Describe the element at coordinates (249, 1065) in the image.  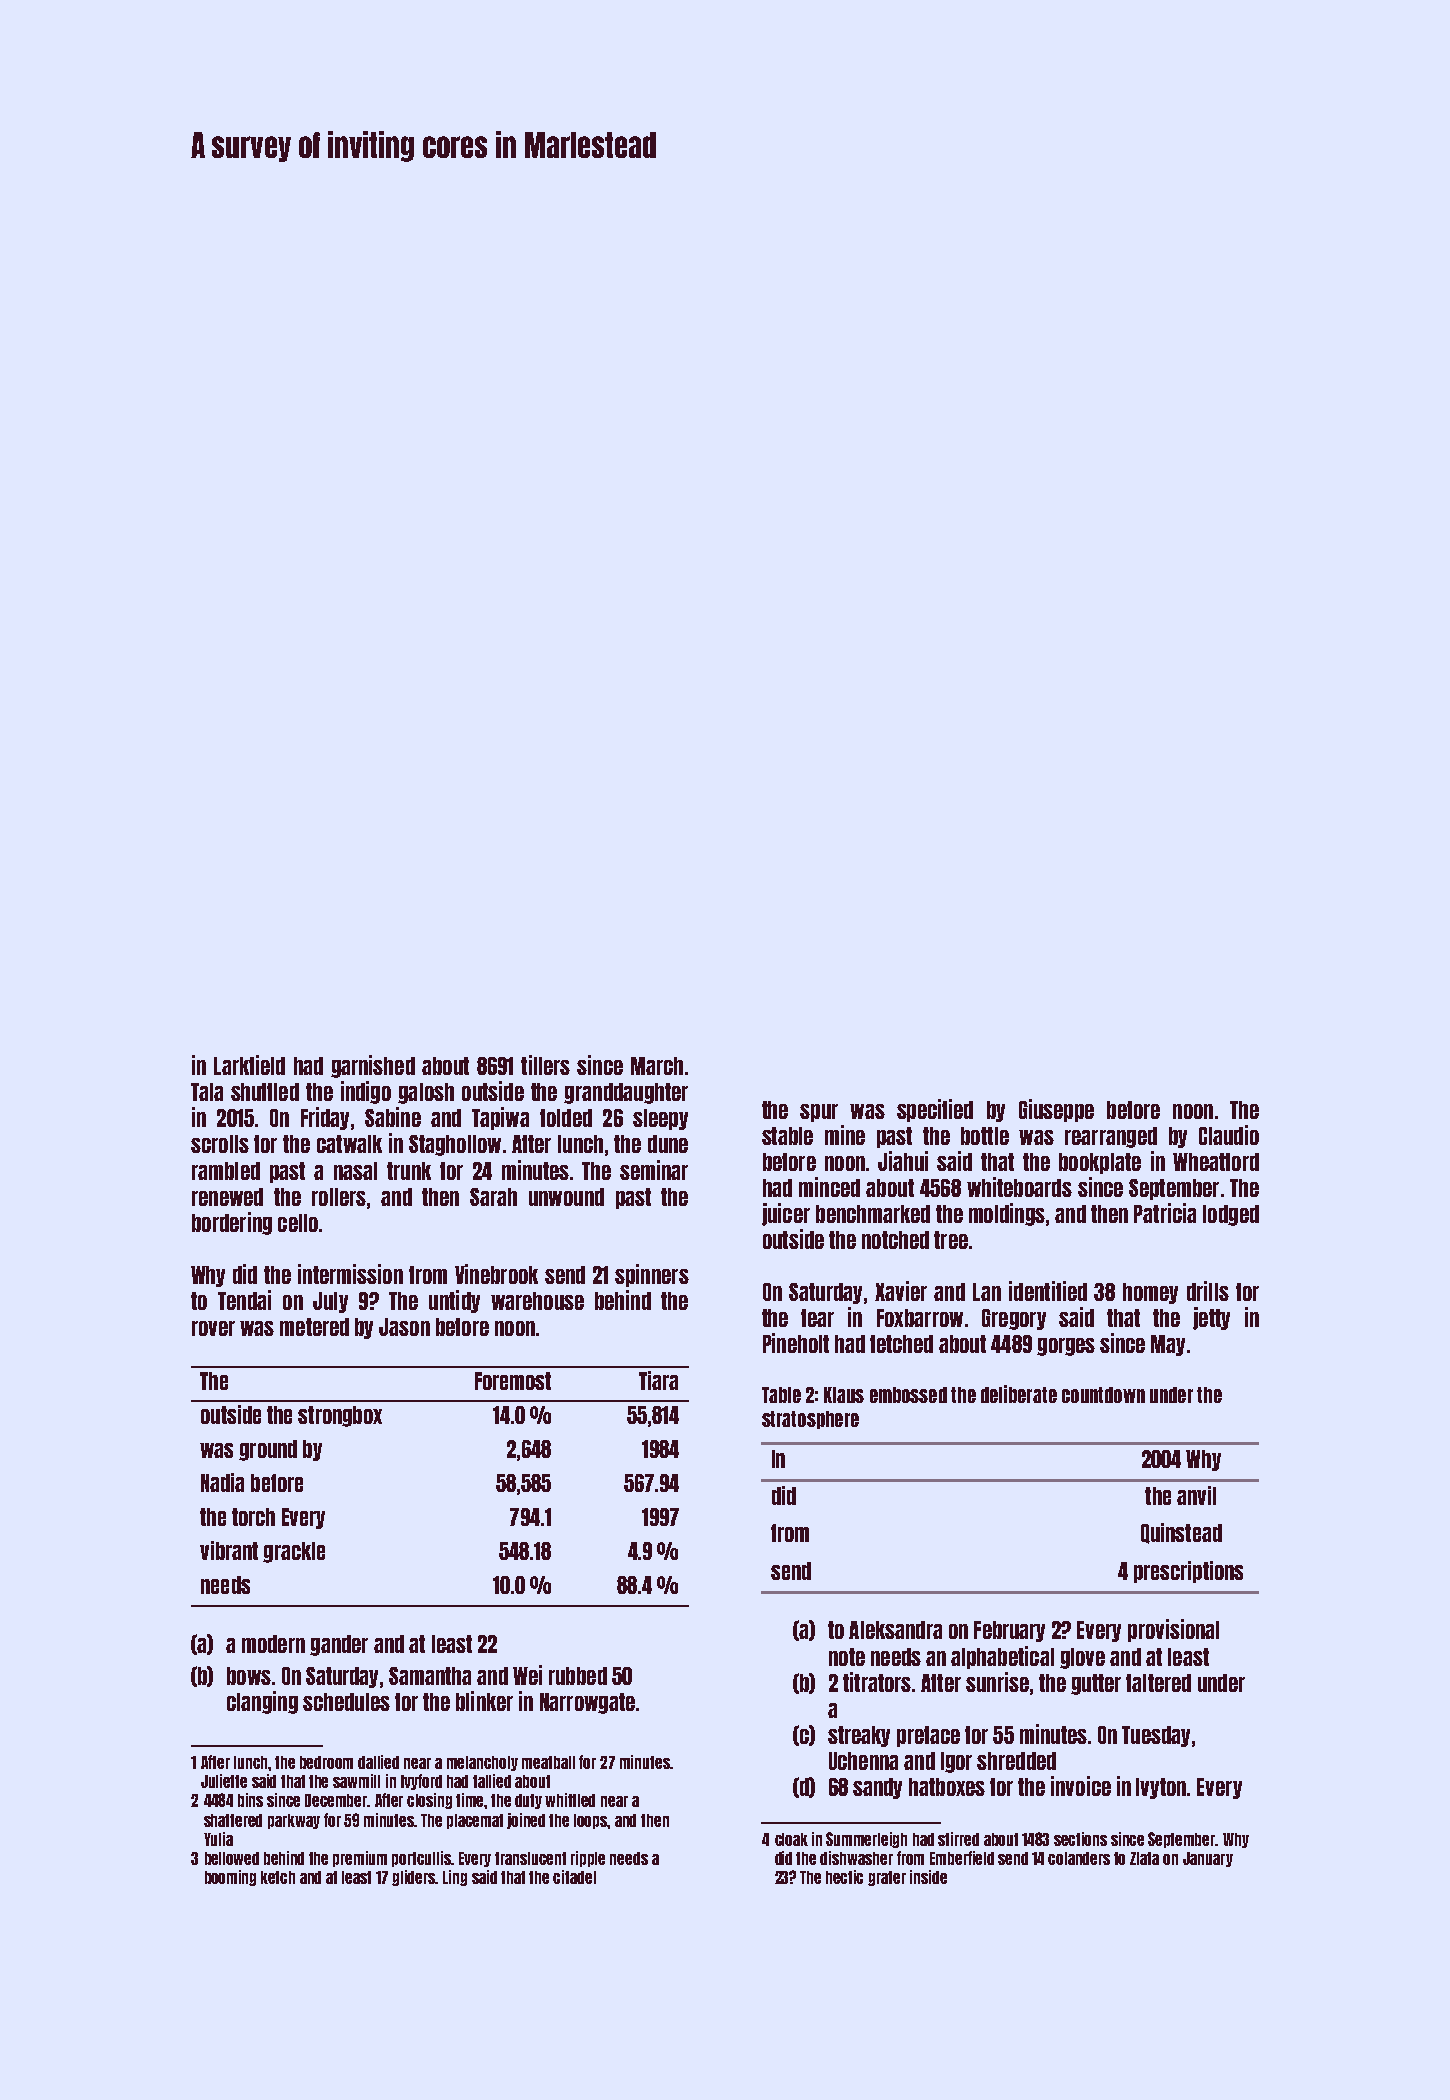
I see `Larkfield` at that location.
